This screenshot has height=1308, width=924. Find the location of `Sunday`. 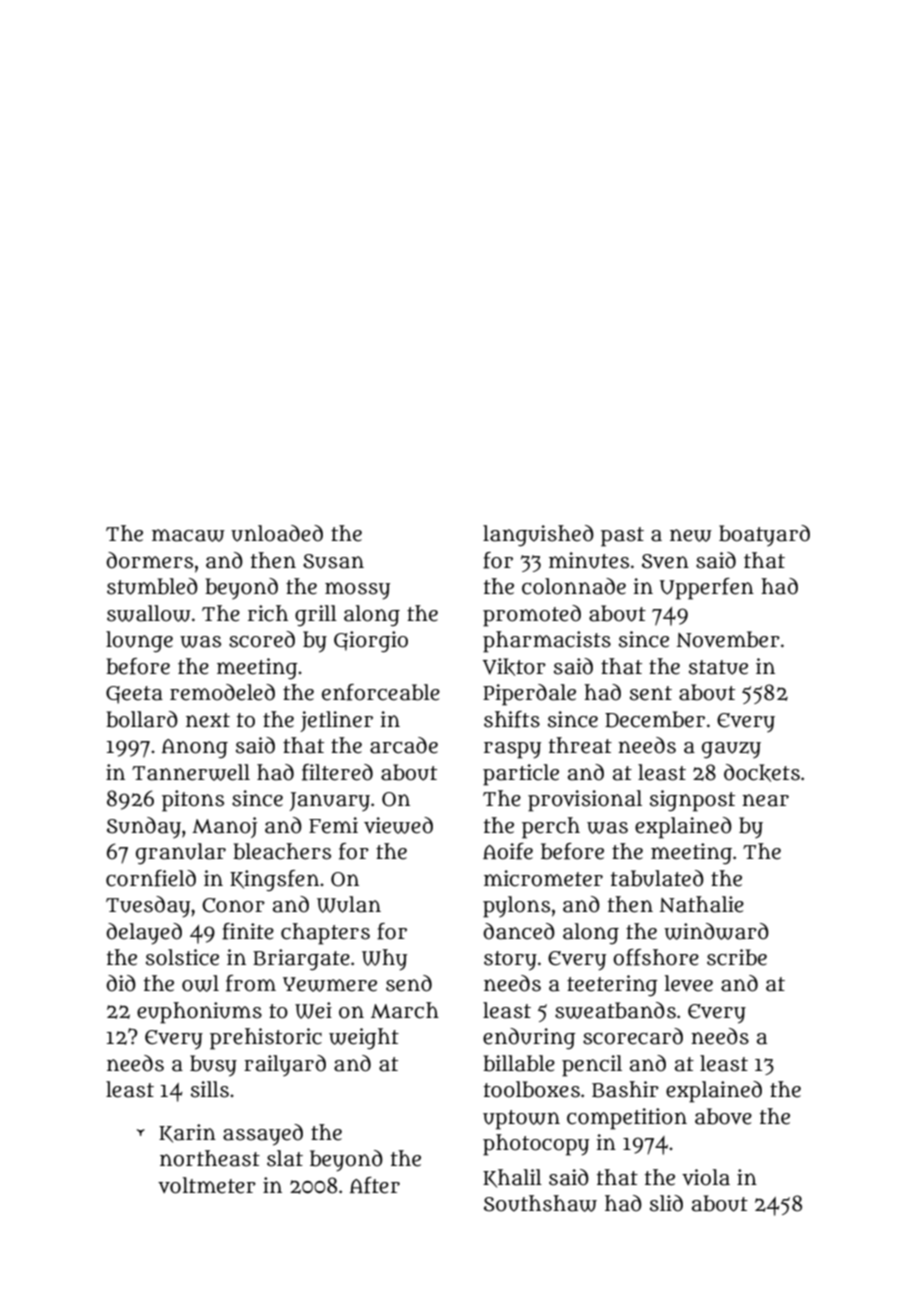

Sunday is located at coordinates (144, 827).
